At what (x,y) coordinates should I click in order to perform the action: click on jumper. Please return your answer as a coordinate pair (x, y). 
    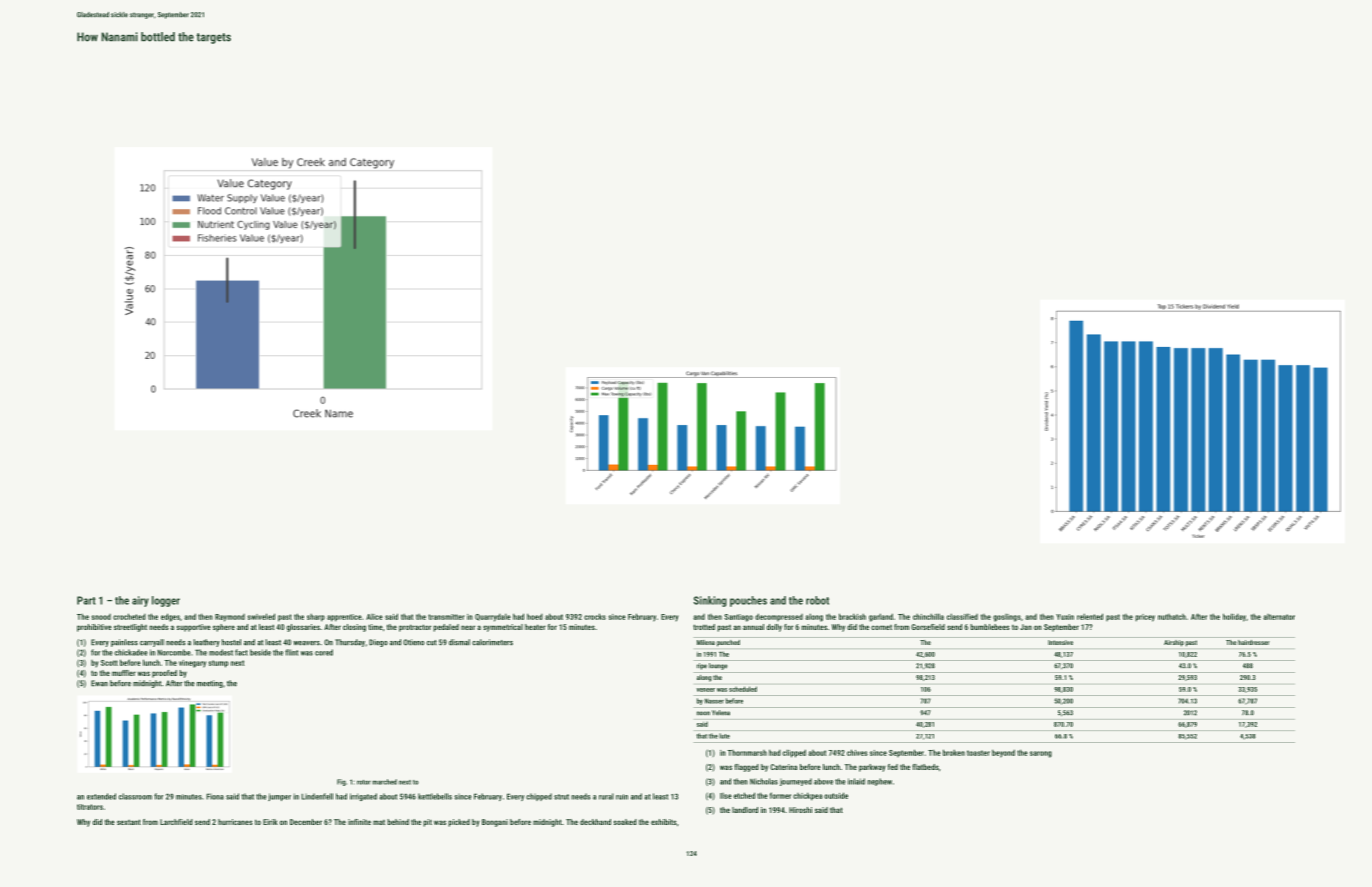
    Looking at the image, I should click on (279, 797).
